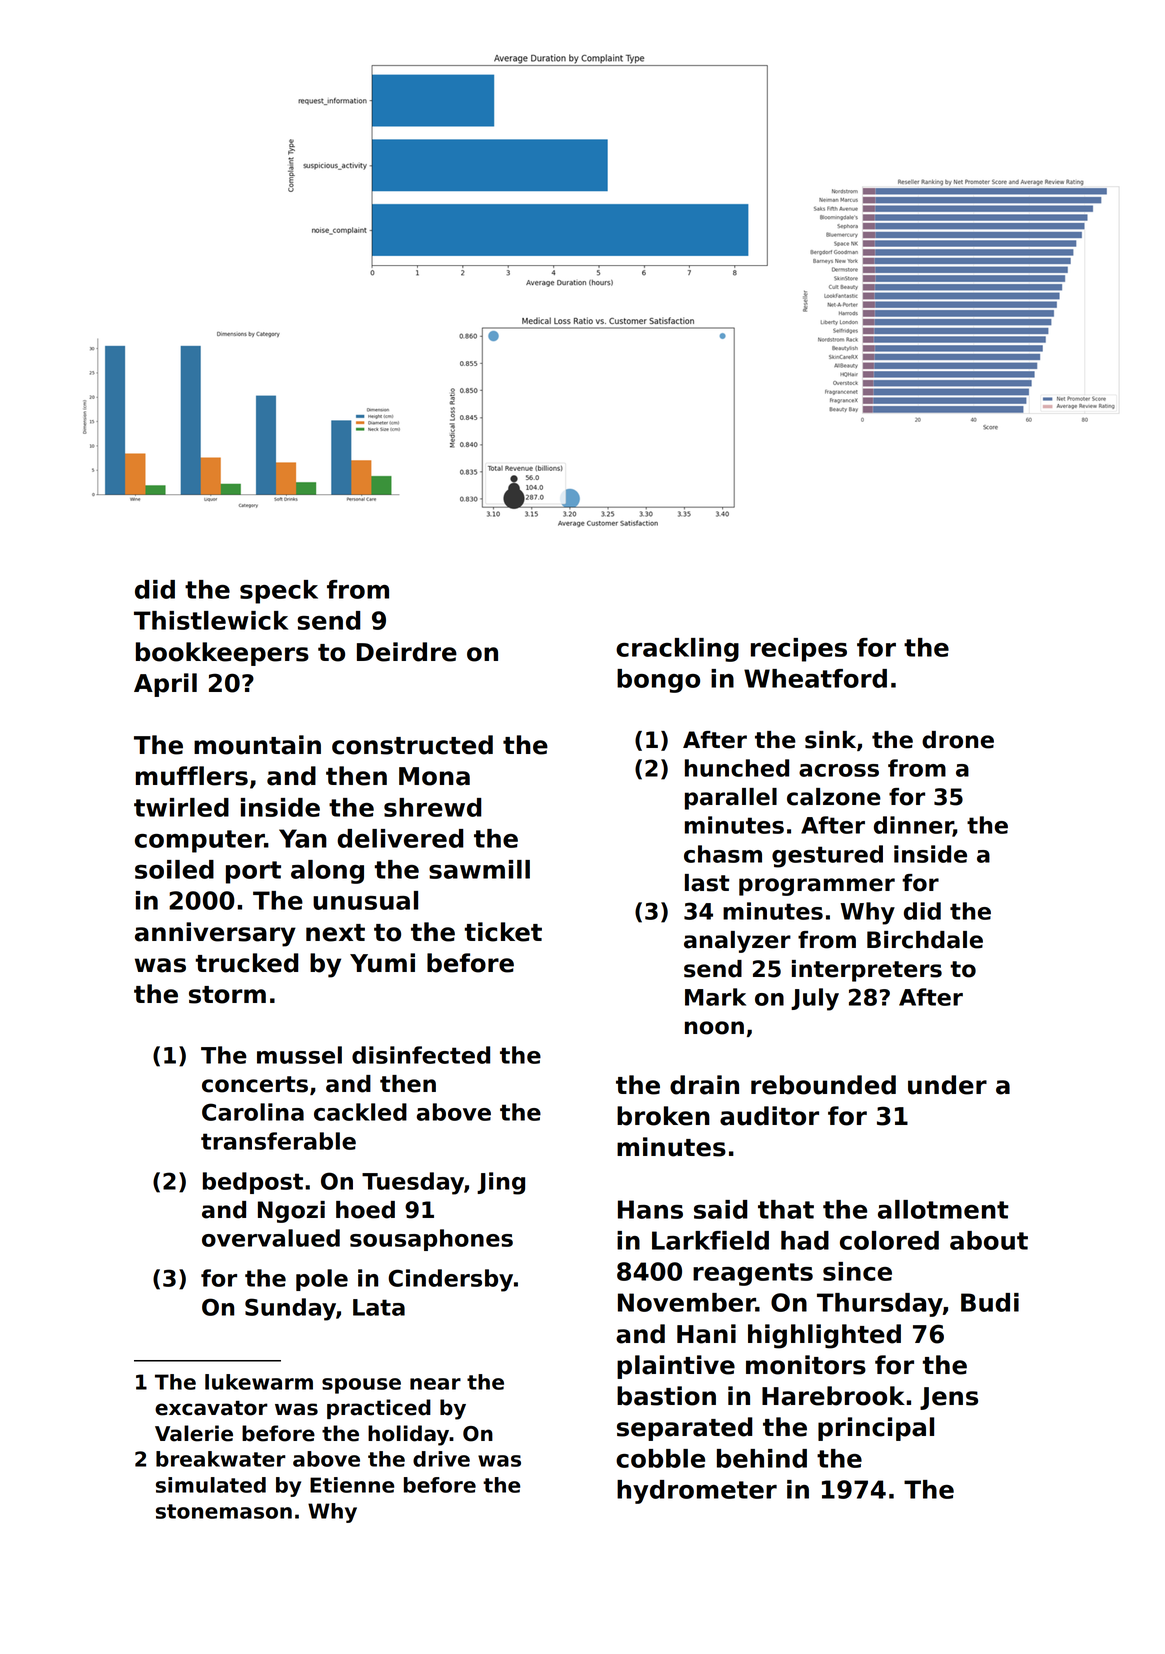  Describe the element at coordinates (799, 650) in the page. I see `recipes` at that location.
